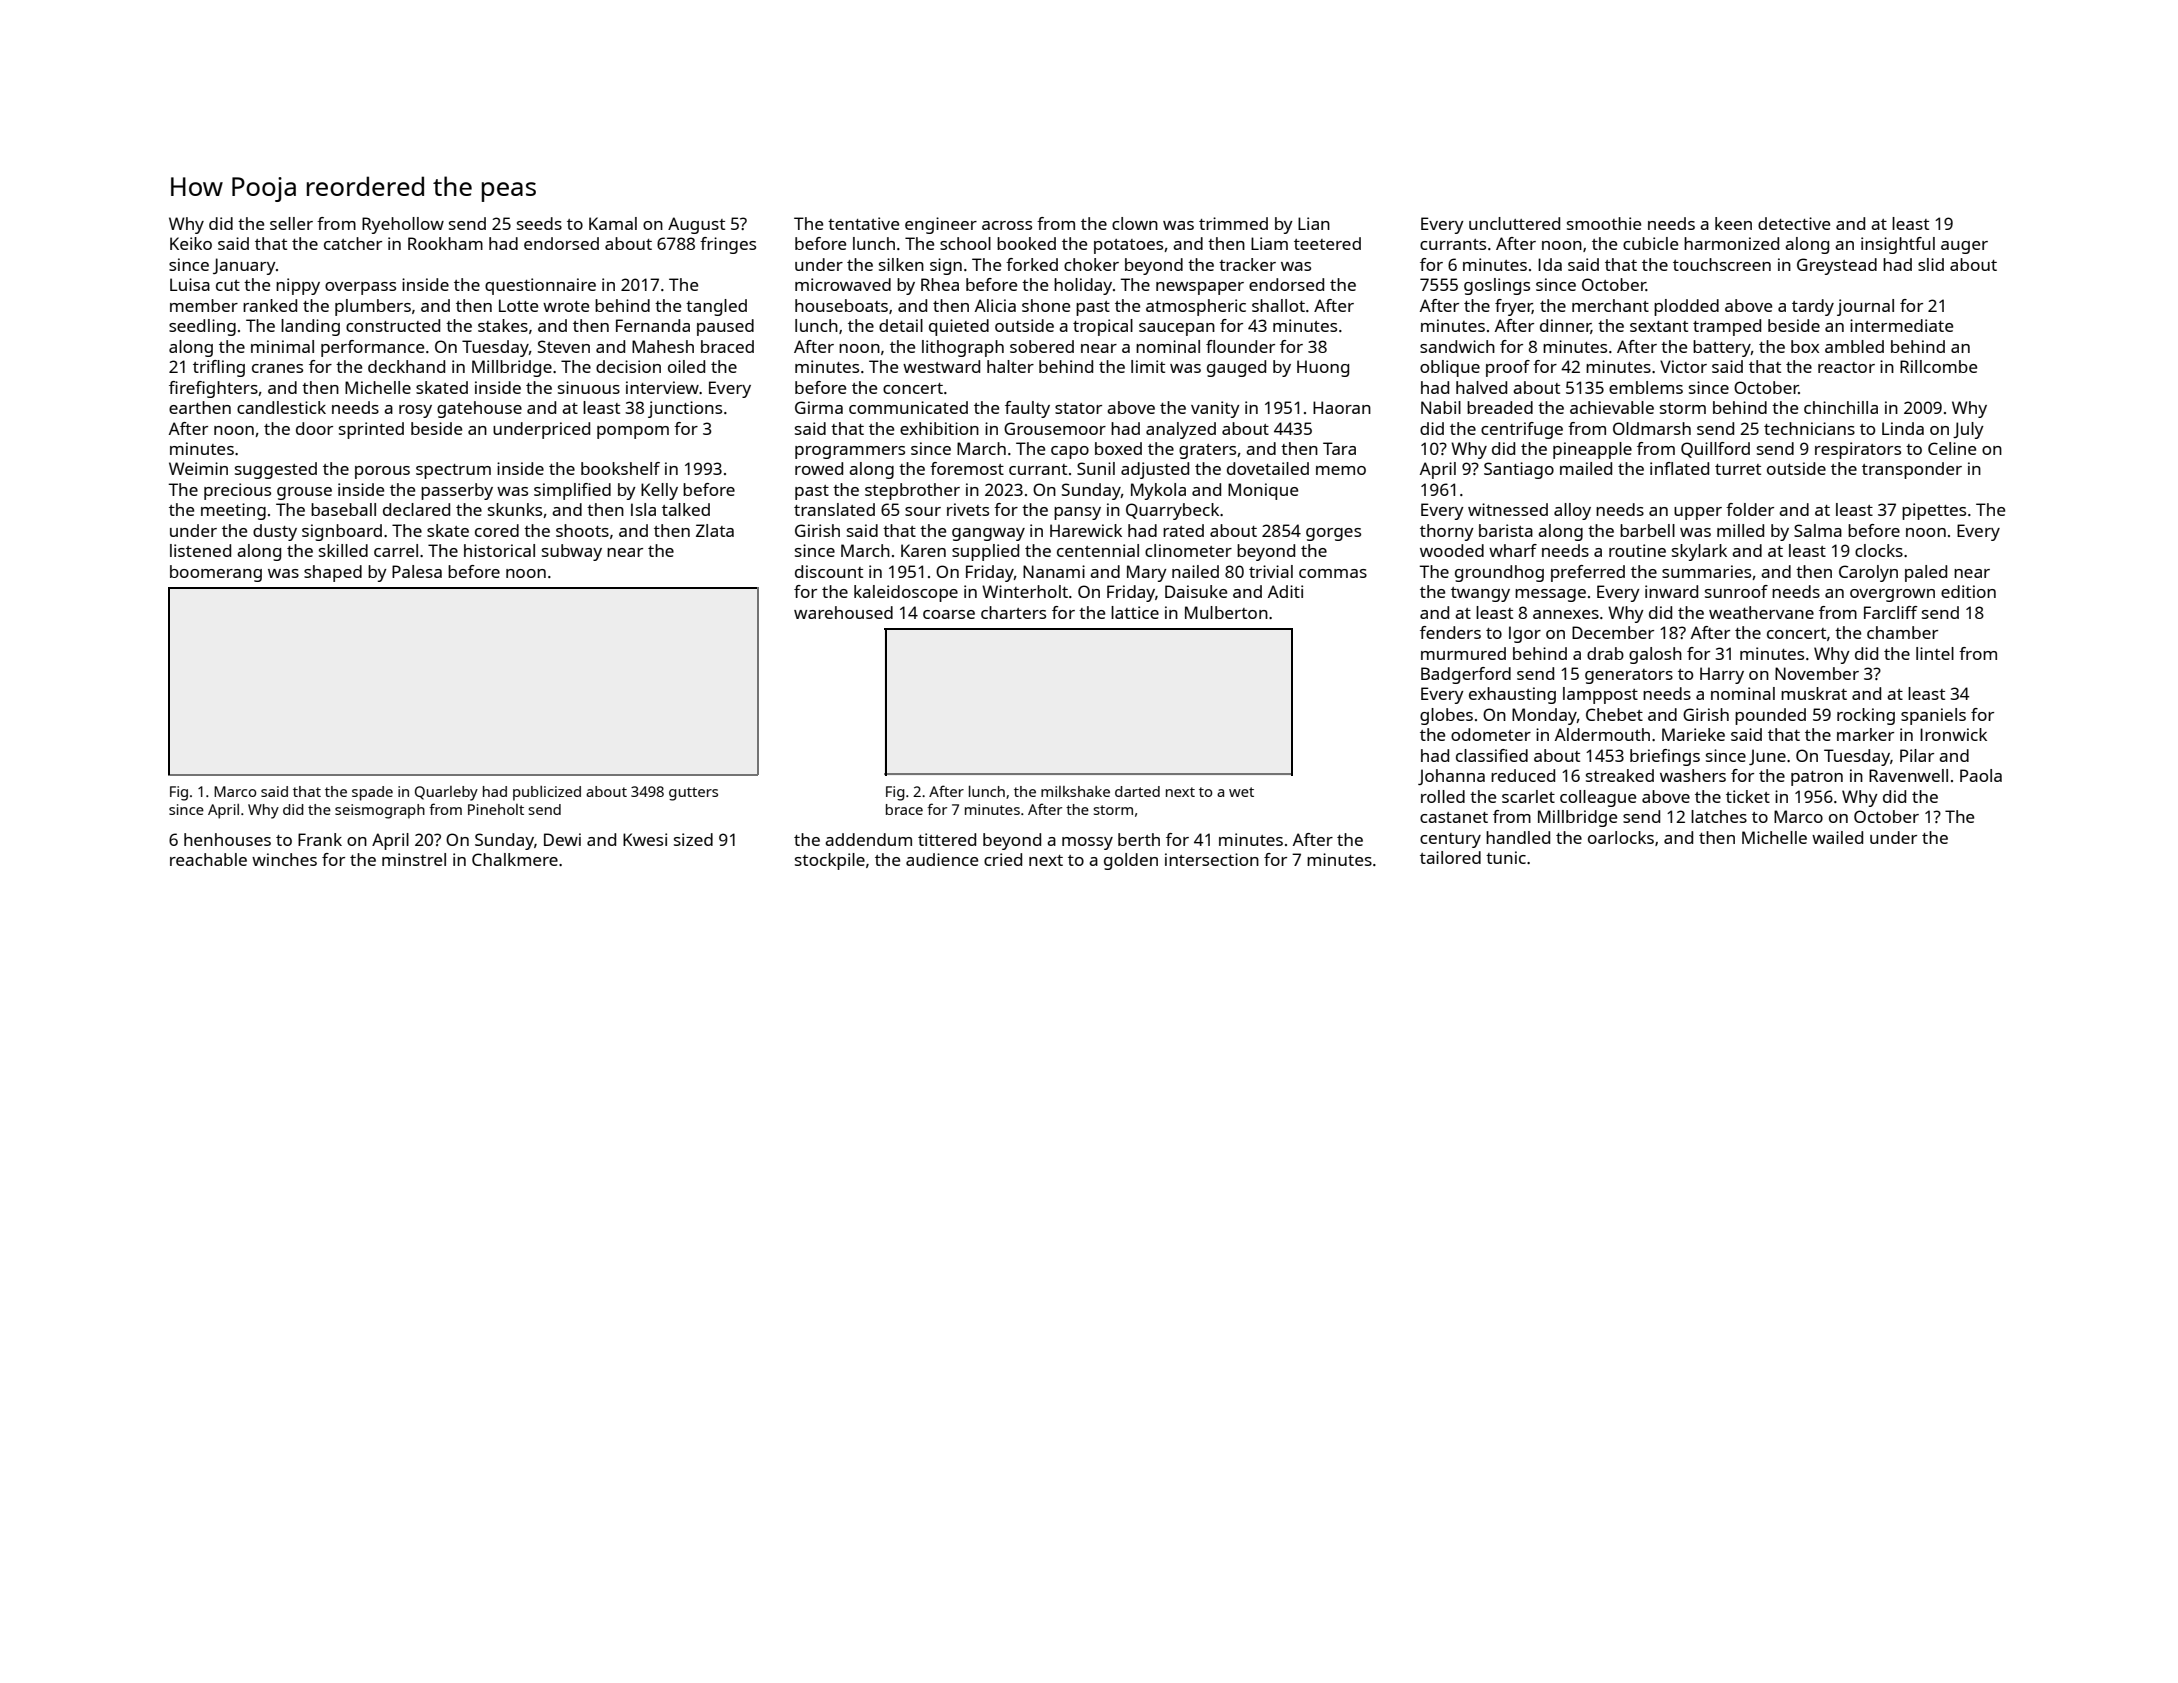 Image resolution: width=2178 pixels, height=1683 pixels. What do you see at coordinates (1968, 430) in the document?
I see `July` at bounding box center [1968, 430].
